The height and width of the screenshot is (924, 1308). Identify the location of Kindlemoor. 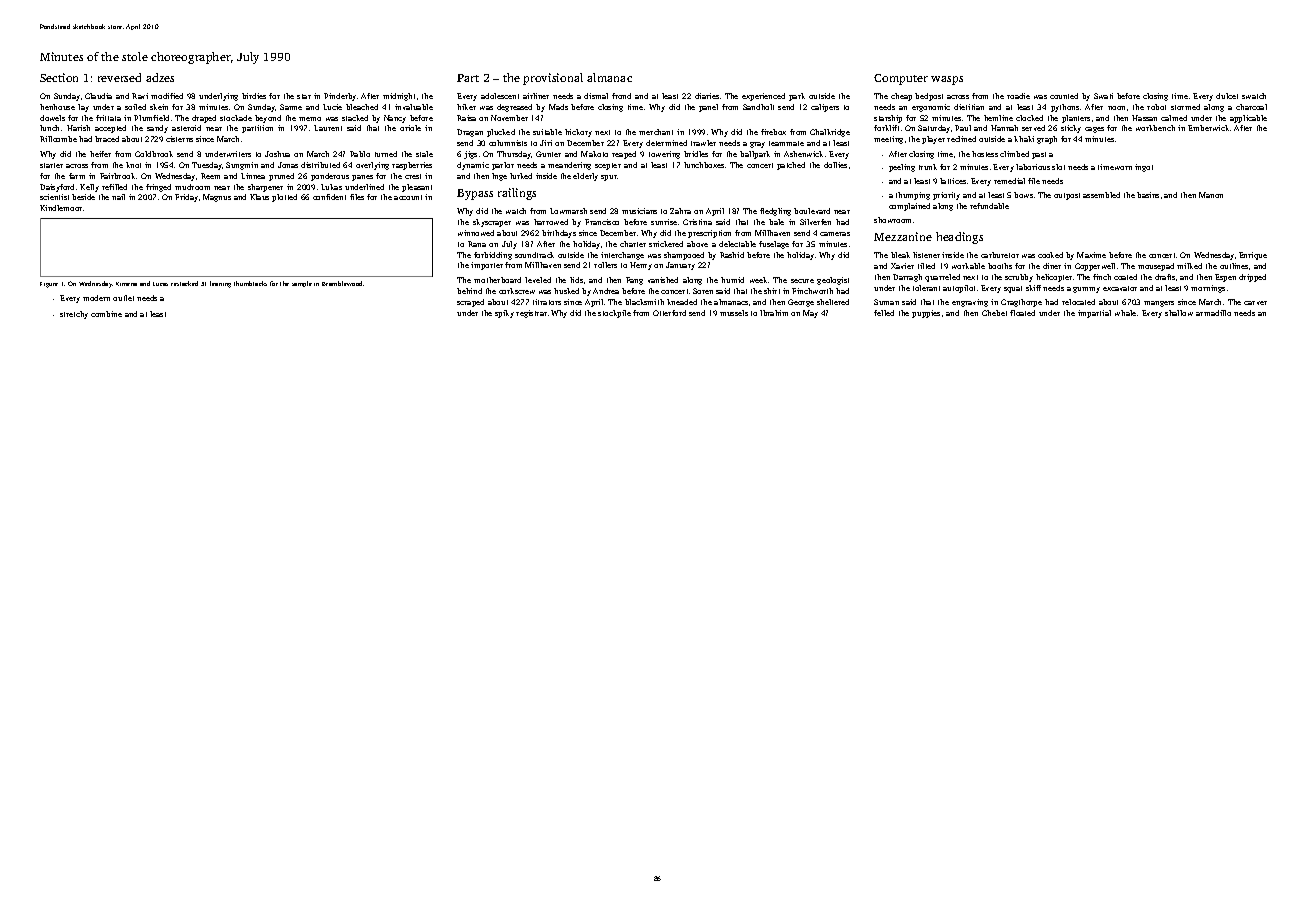
(61, 208).
